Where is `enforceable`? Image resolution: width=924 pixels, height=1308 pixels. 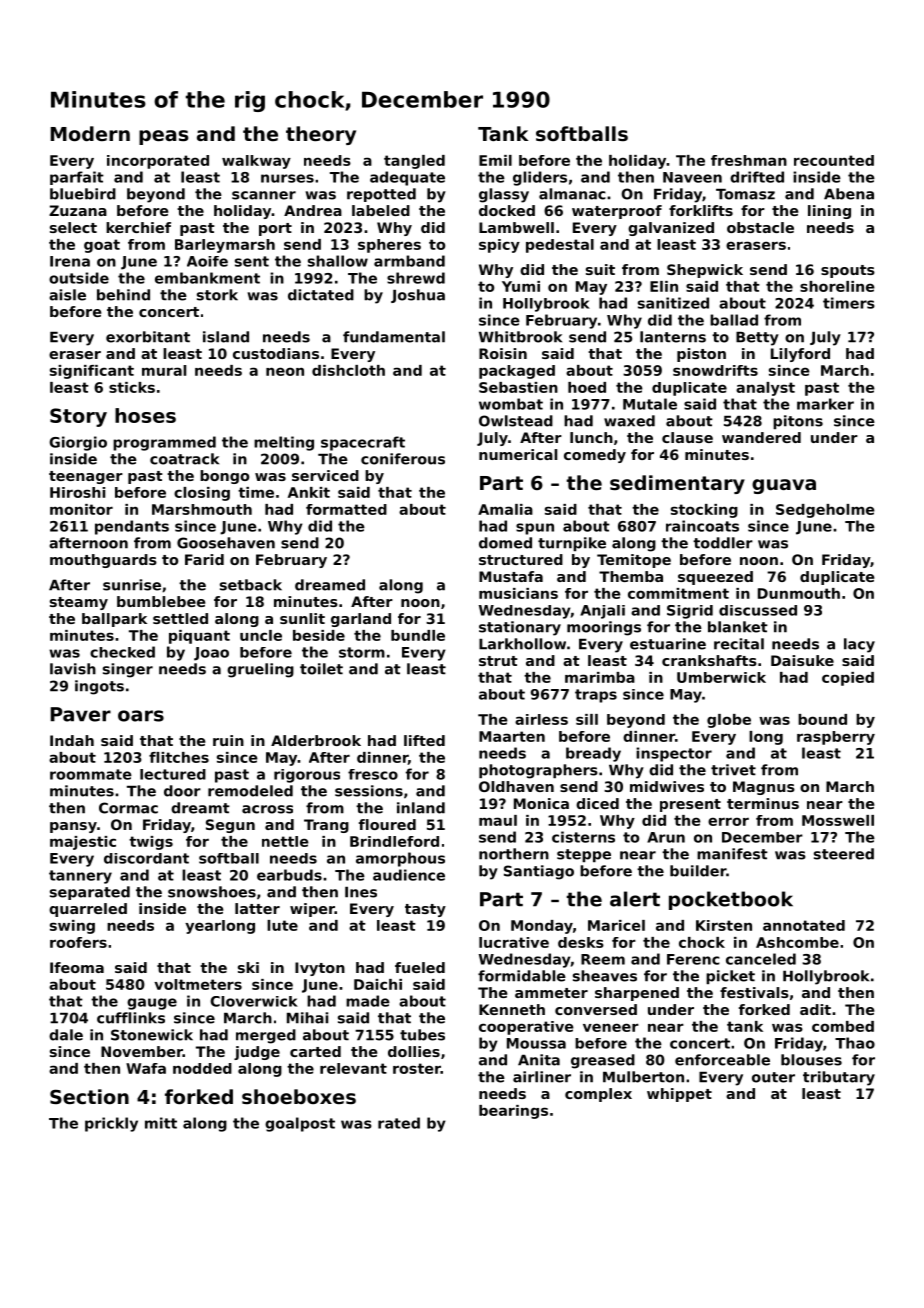 enforceable is located at coordinates (722, 1060).
